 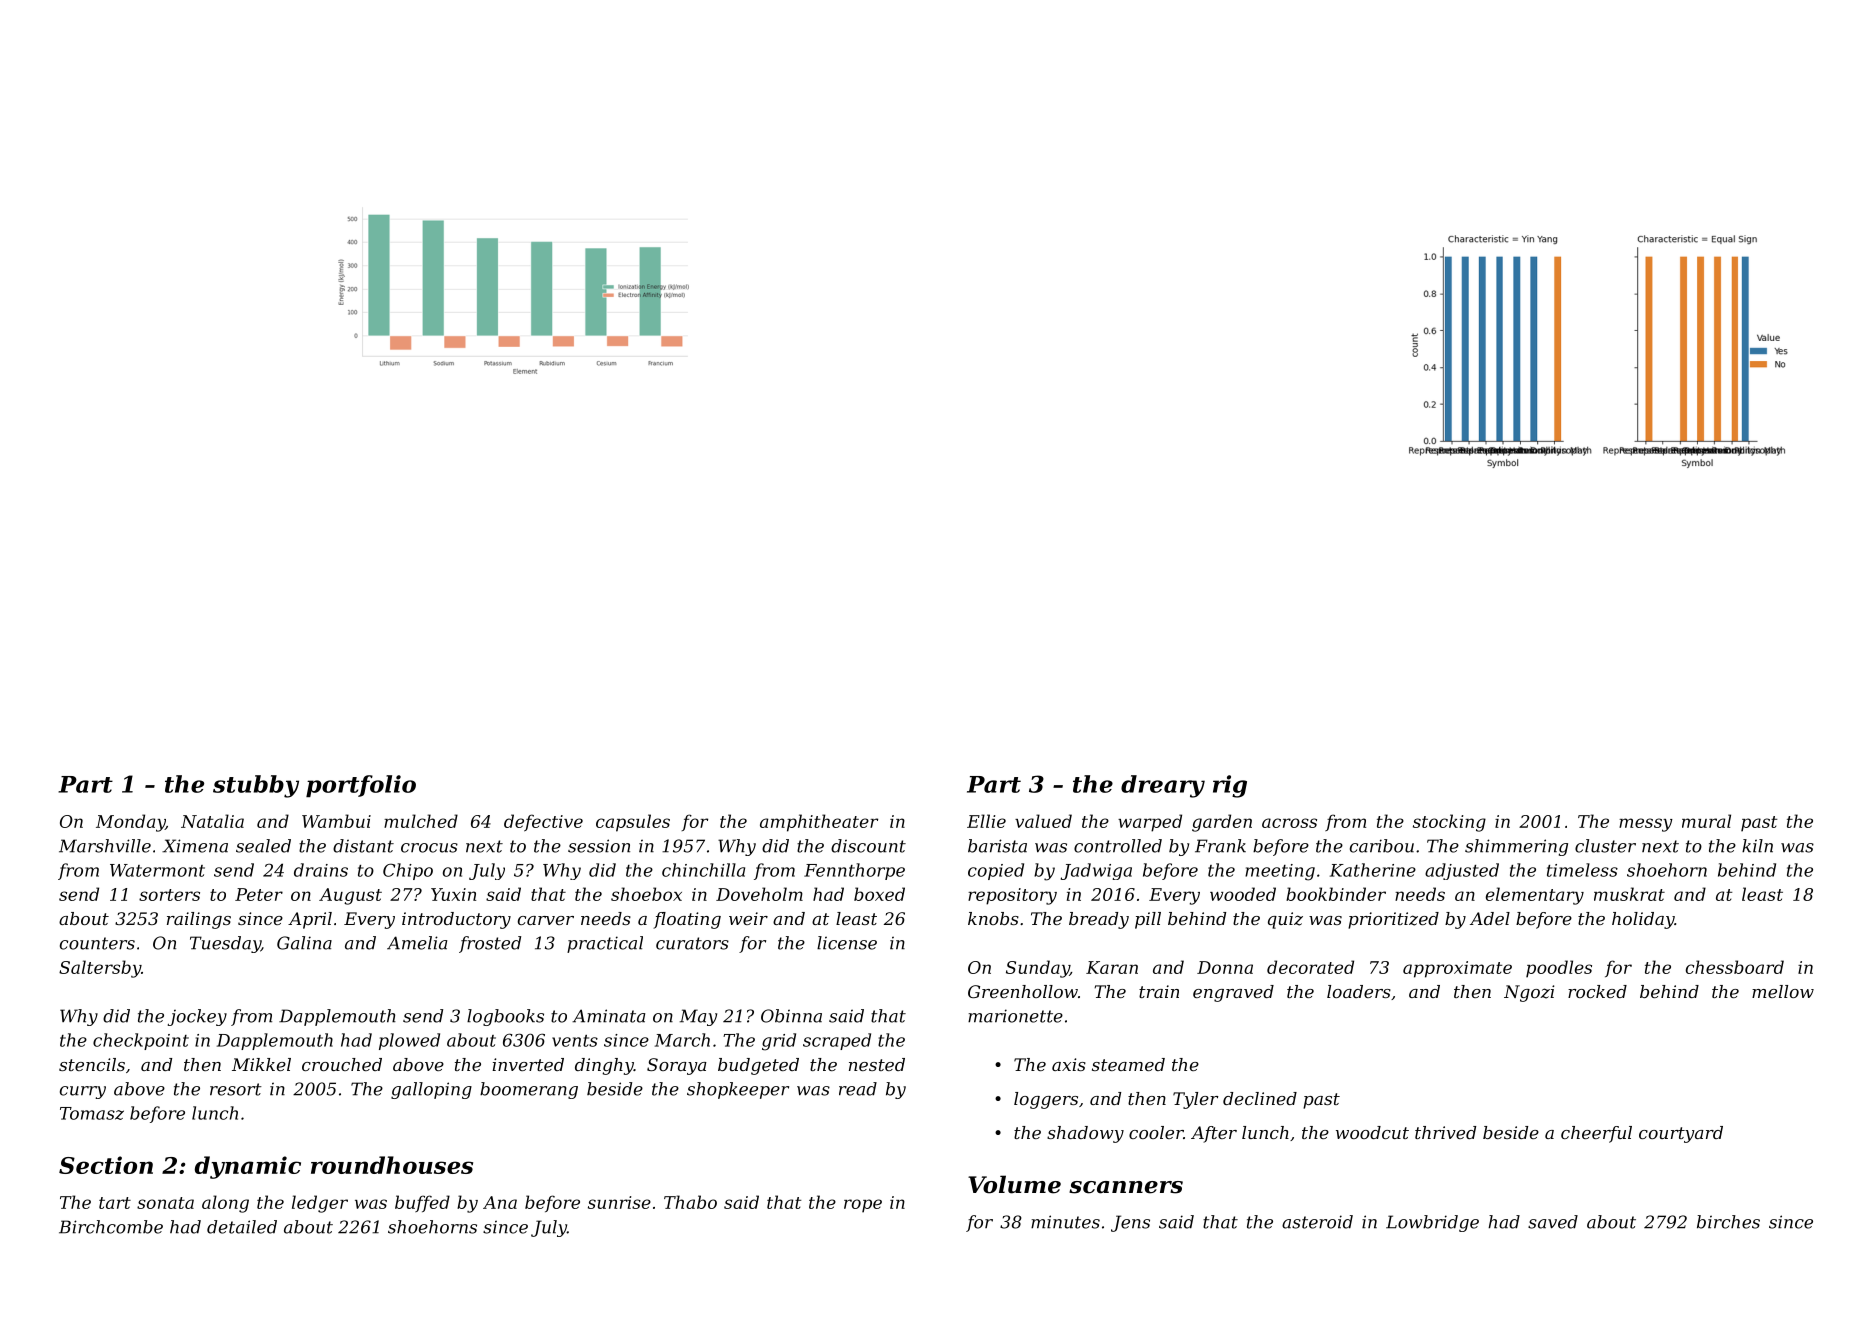 What do you see at coordinates (342, 1064) in the image?
I see `crouched` at bounding box center [342, 1064].
